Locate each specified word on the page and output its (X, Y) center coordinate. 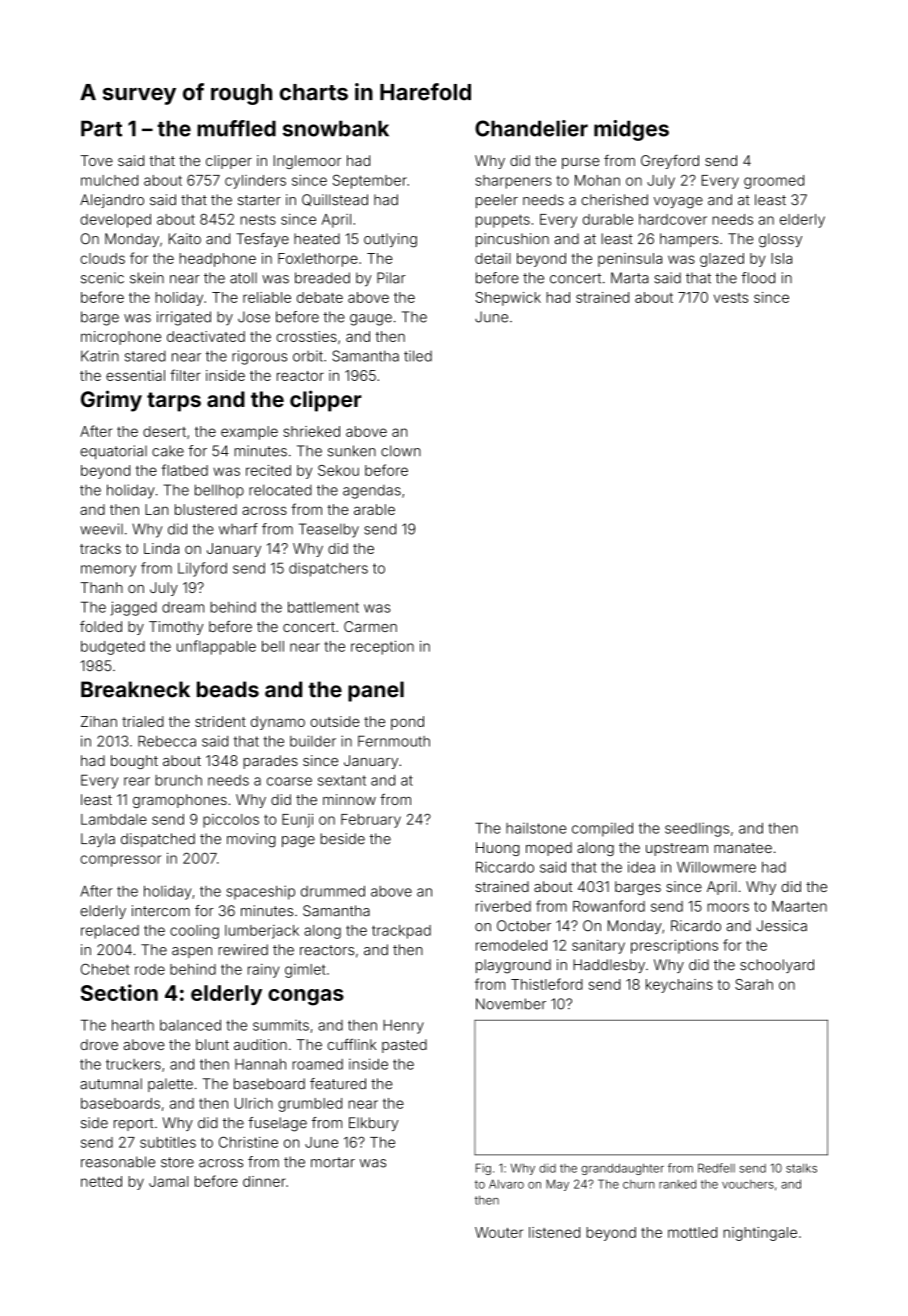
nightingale (760, 1234)
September (370, 181)
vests (731, 298)
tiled (418, 356)
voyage (678, 203)
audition (260, 1044)
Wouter (499, 1232)
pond (407, 723)
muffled (236, 128)
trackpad (401, 932)
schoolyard (777, 966)
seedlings (697, 829)
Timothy (176, 628)
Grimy (111, 401)
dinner (264, 1181)
